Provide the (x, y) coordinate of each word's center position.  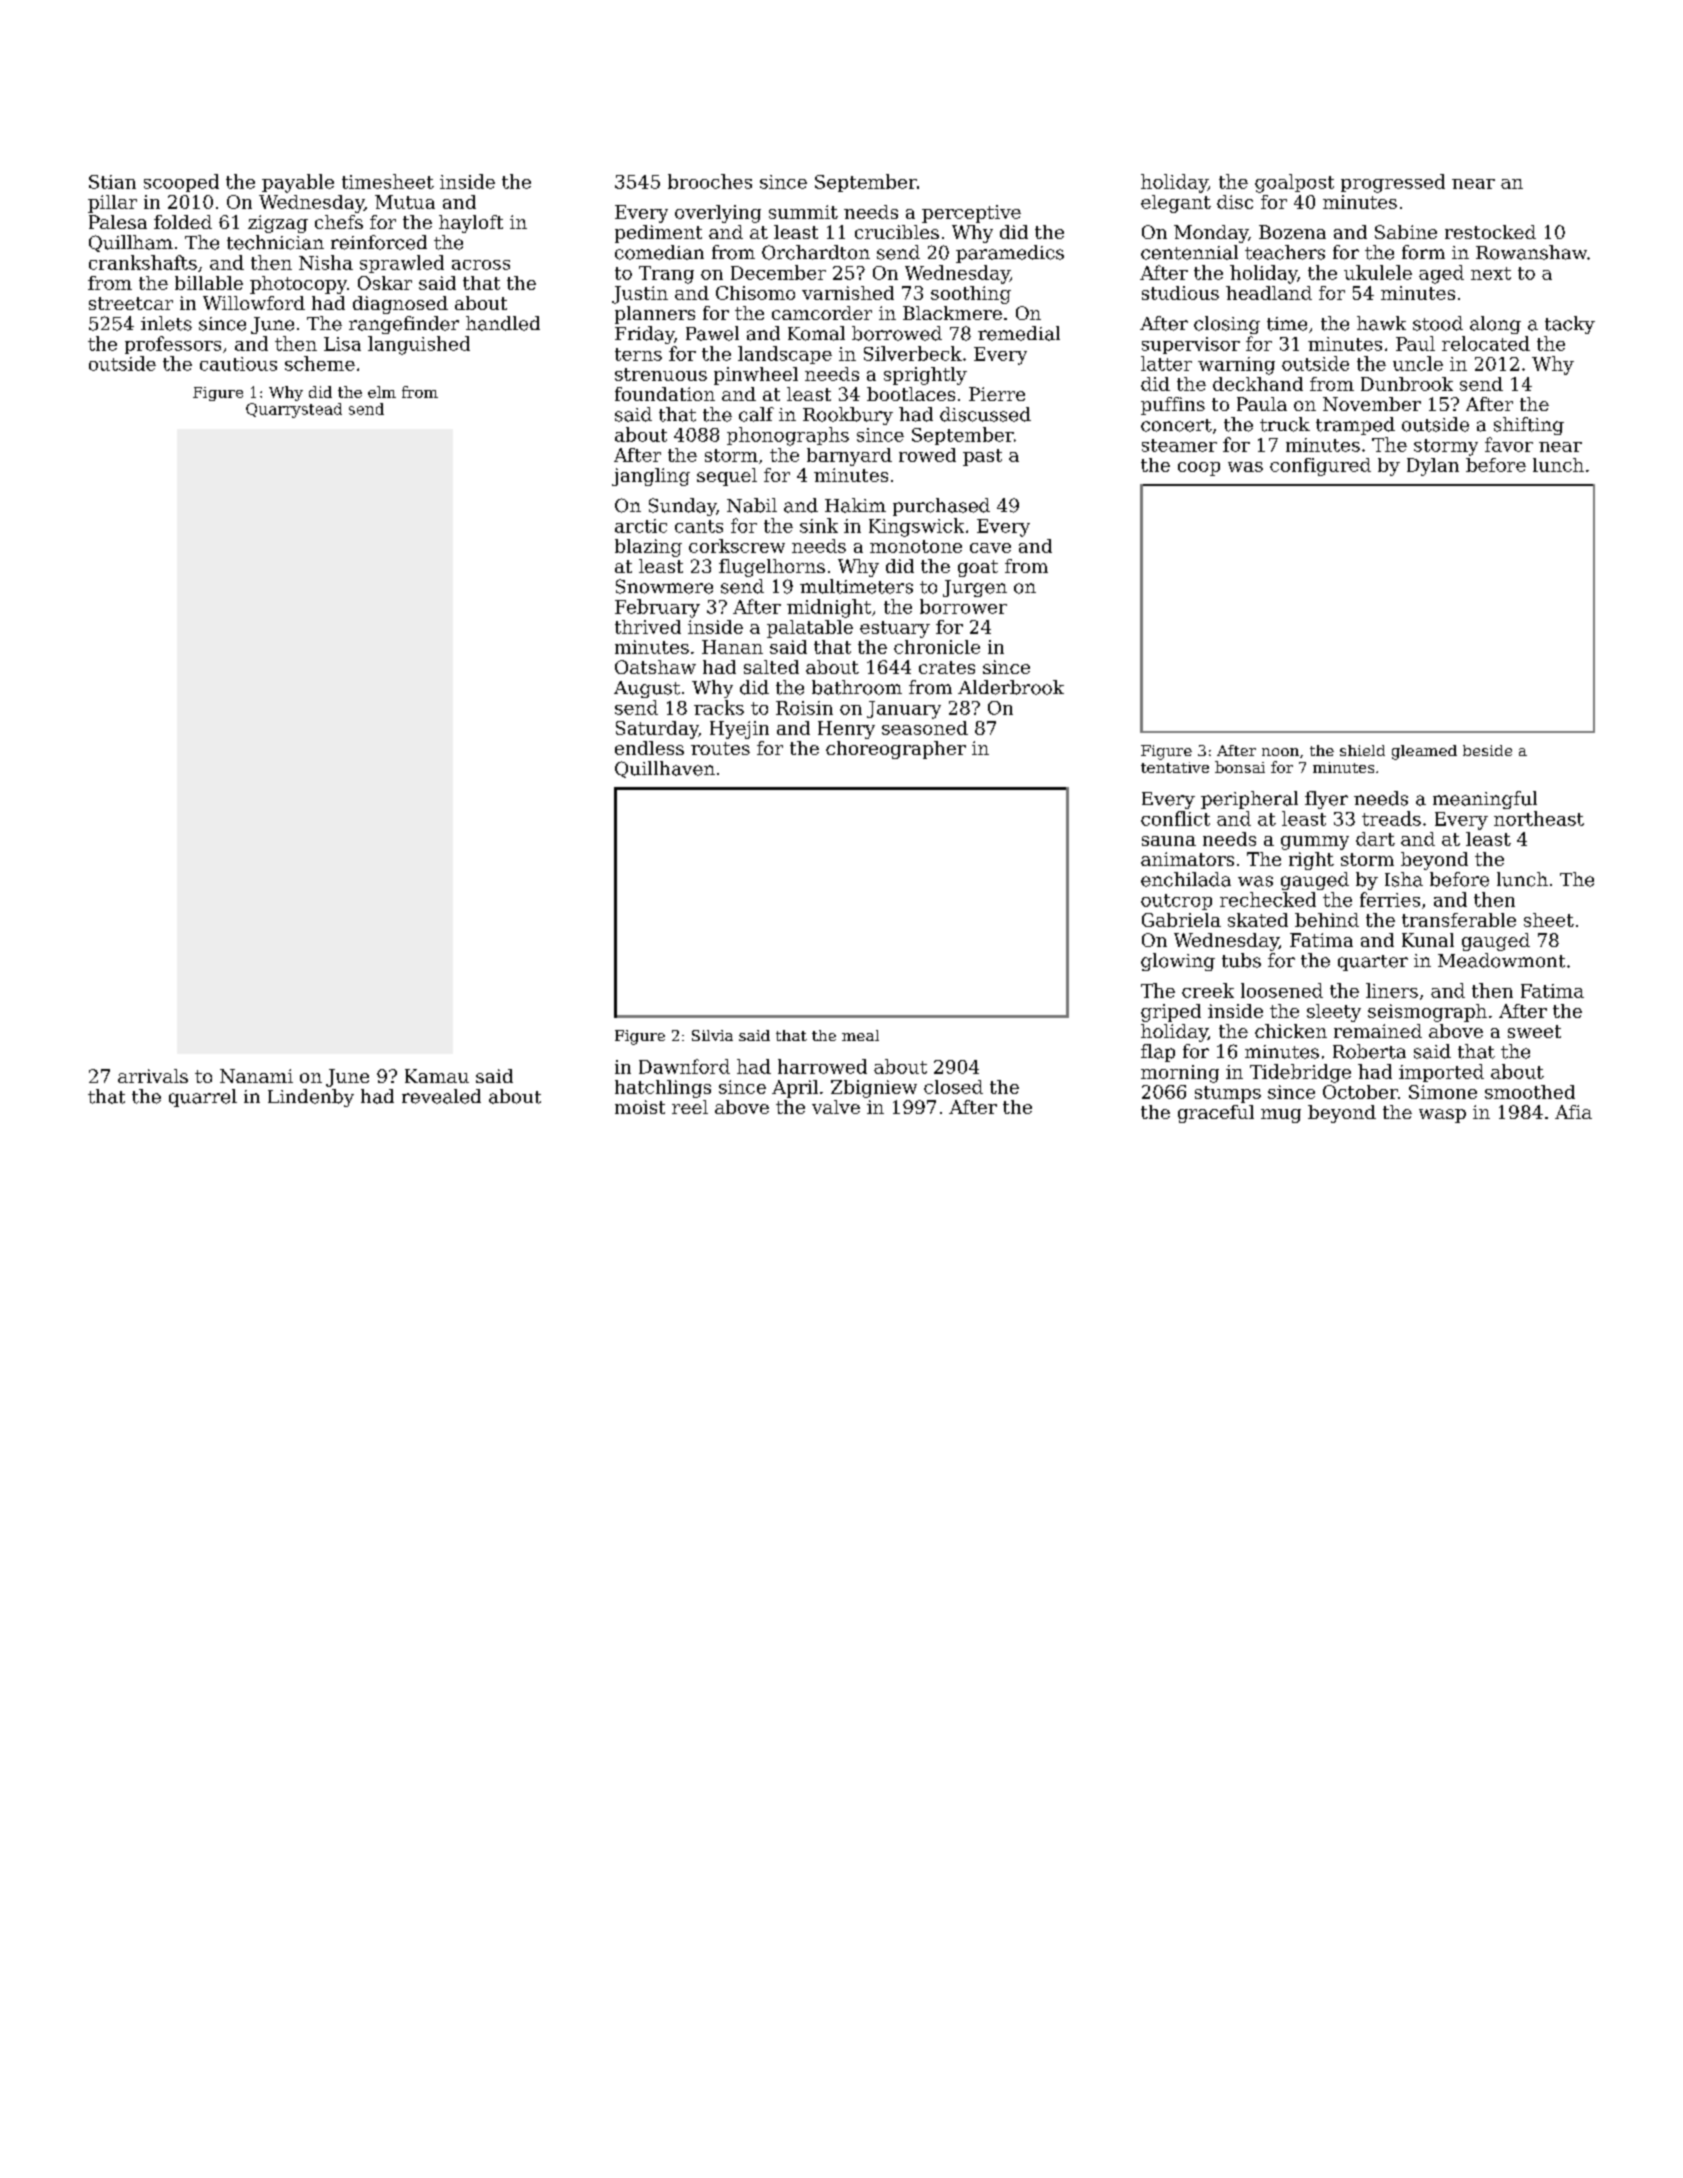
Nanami (256, 1076)
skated (1258, 920)
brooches (710, 181)
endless (649, 748)
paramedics (1010, 254)
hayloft (471, 224)
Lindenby (311, 1098)
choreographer (896, 750)
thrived (648, 627)
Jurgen (975, 588)
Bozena (1292, 232)
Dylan (1433, 467)
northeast (1539, 818)
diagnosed (400, 305)
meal (860, 1035)
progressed (1393, 183)
